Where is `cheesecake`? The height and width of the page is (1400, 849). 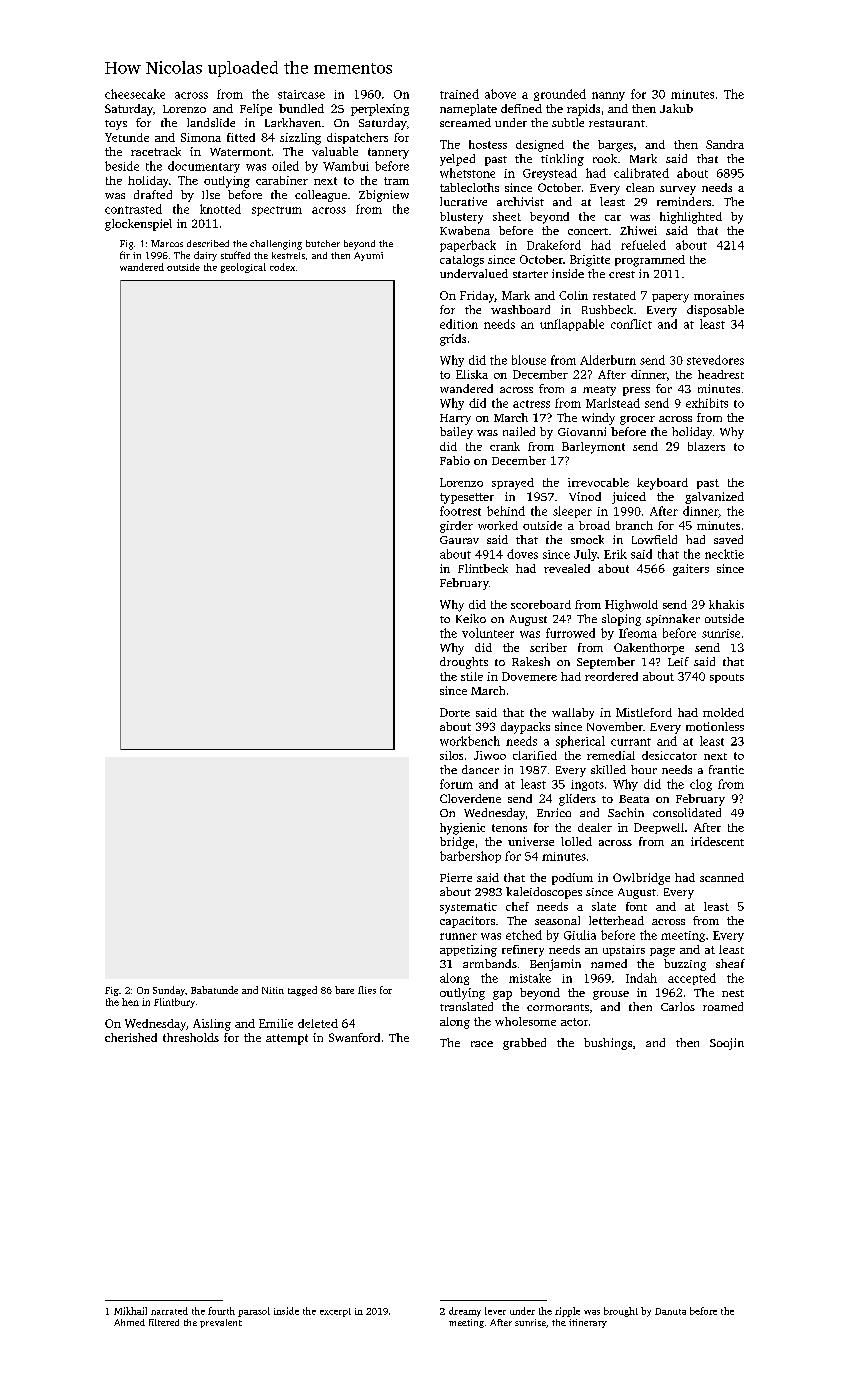
cheesecake is located at coordinates (135, 94).
